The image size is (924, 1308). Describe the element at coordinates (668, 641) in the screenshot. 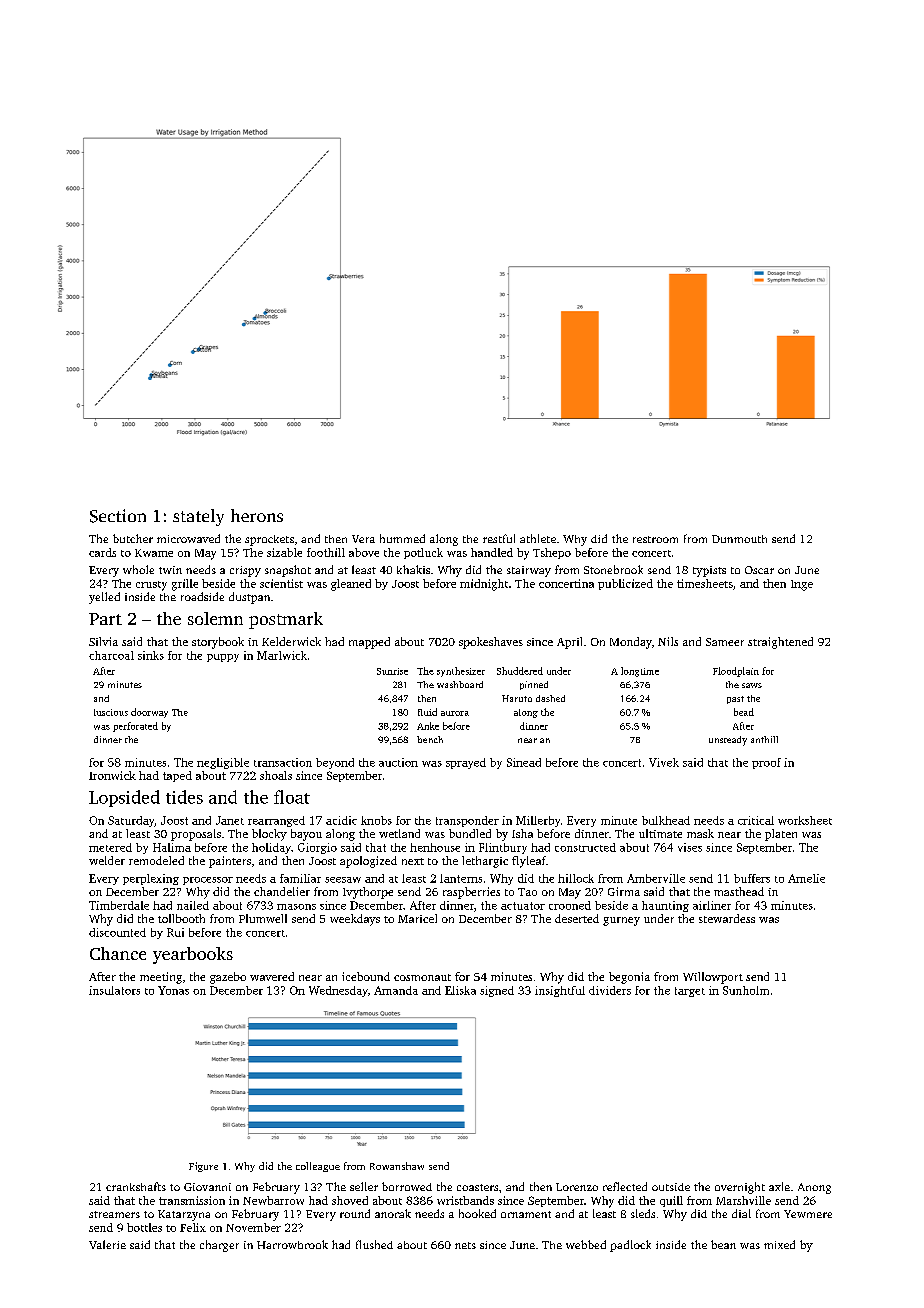

I see `Nils` at that location.
